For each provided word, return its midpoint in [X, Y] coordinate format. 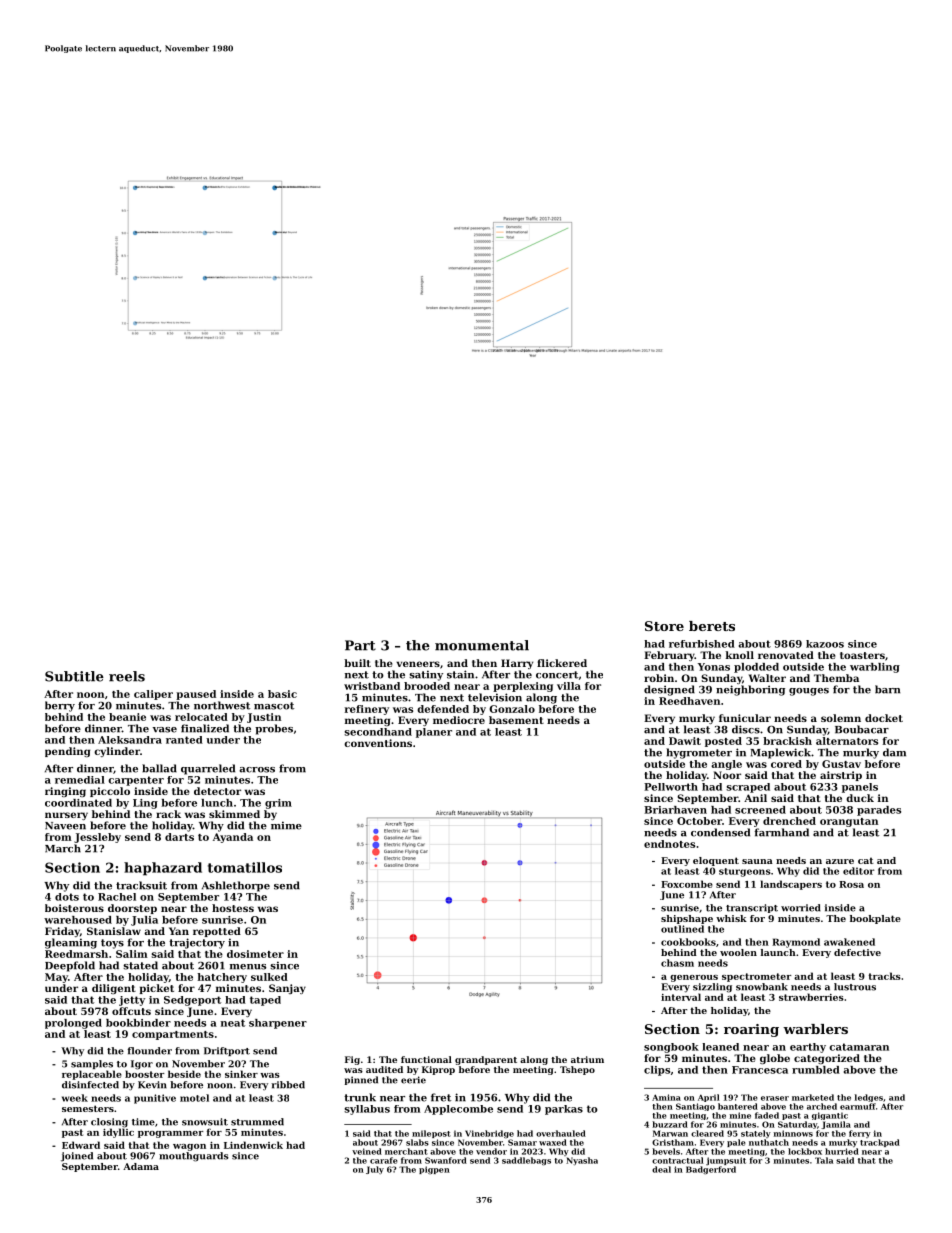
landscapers [791, 885]
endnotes [669, 844]
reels [127, 676]
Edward [81, 1145]
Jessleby [97, 838]
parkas [564, 1110]
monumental [482, 645]
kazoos [825, 644]
